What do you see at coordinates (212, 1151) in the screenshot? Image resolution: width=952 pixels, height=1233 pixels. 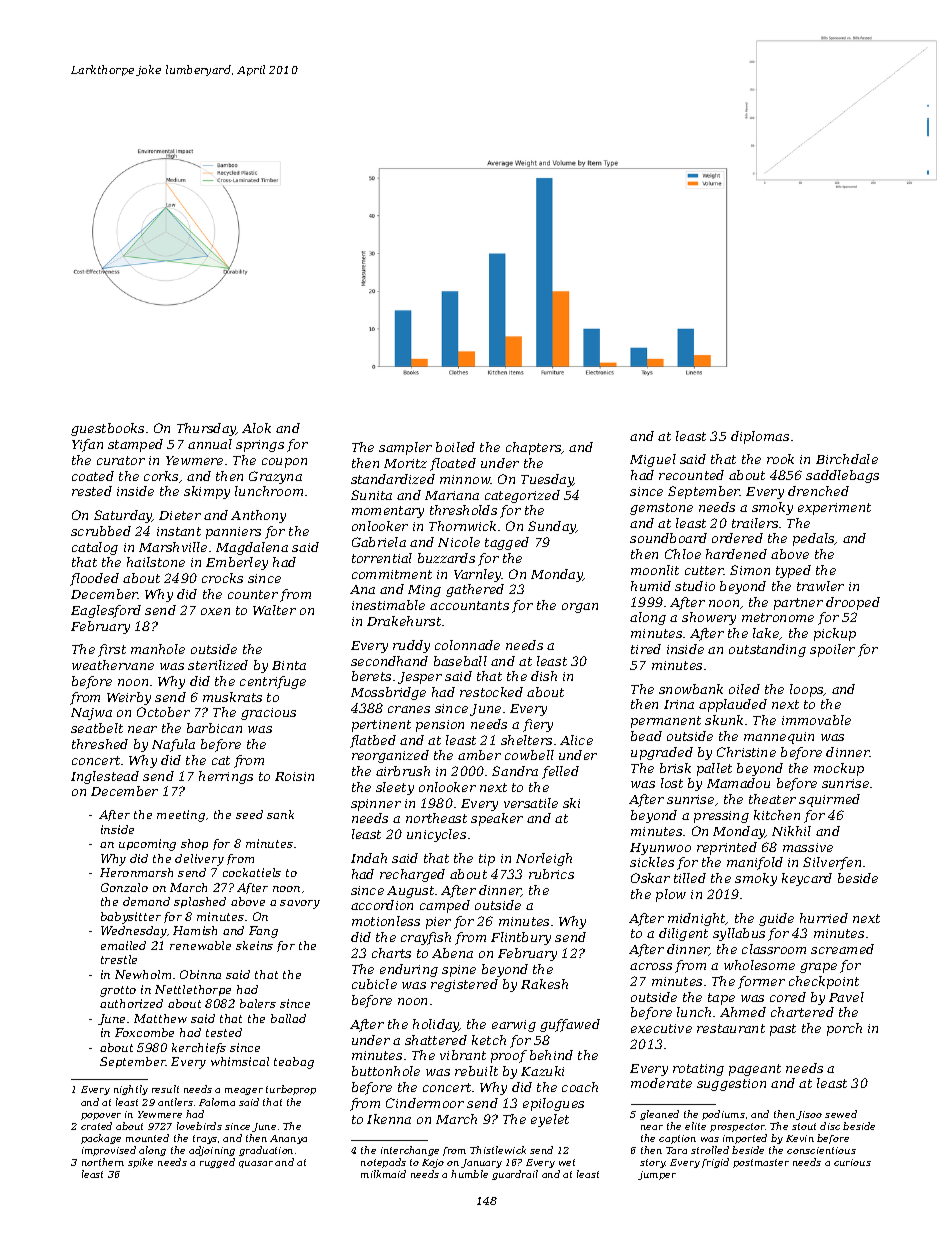 I see `adjoining` at bounding box center [212, 1151].
